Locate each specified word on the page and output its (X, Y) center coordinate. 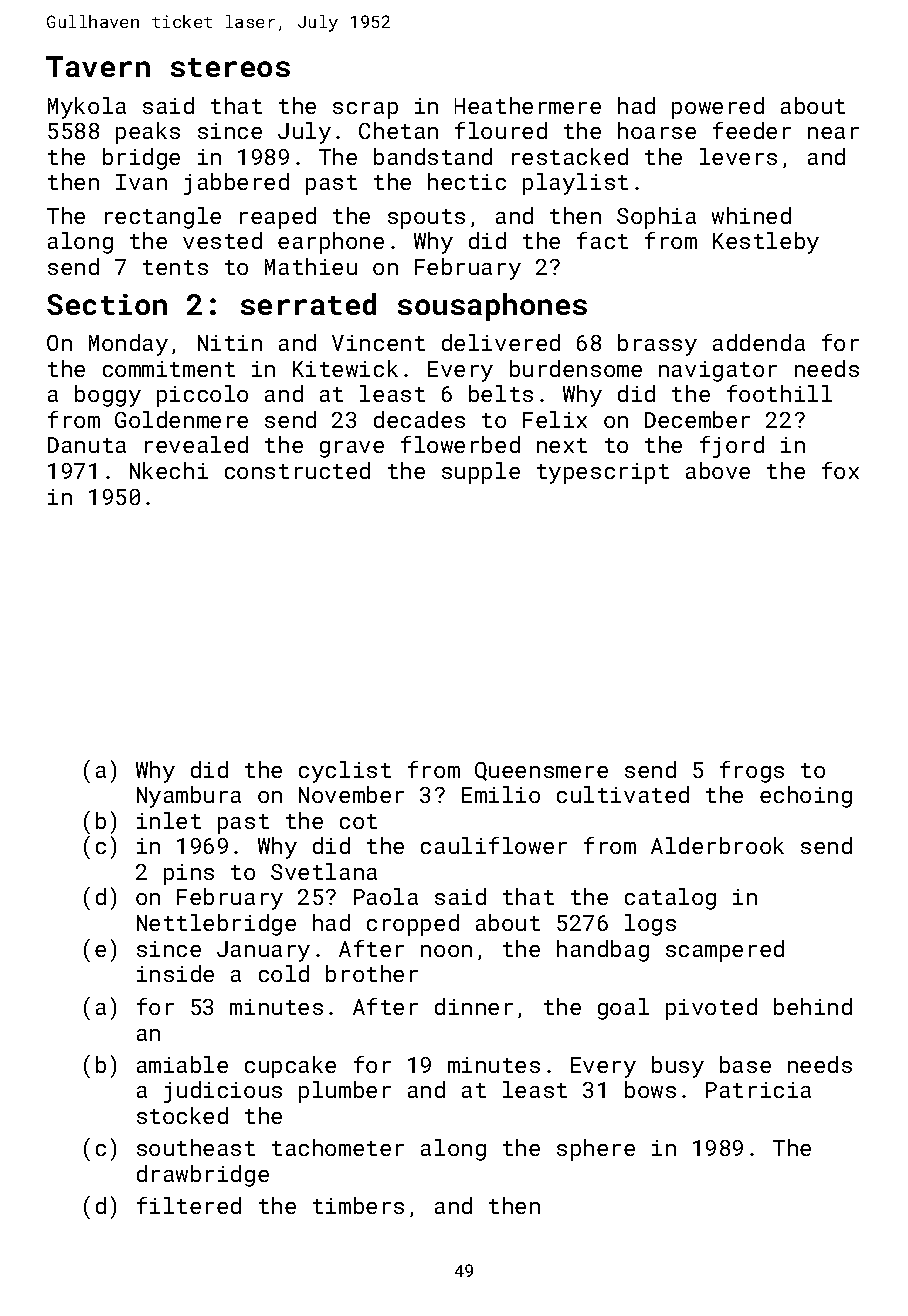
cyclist (345, 772)
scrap (365, 110)
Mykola (87, 108)
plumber (345, 1092)
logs (650, 925)
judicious (223, 1092)
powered (718, 108)
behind (813, 1006)
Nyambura (189, 797)
